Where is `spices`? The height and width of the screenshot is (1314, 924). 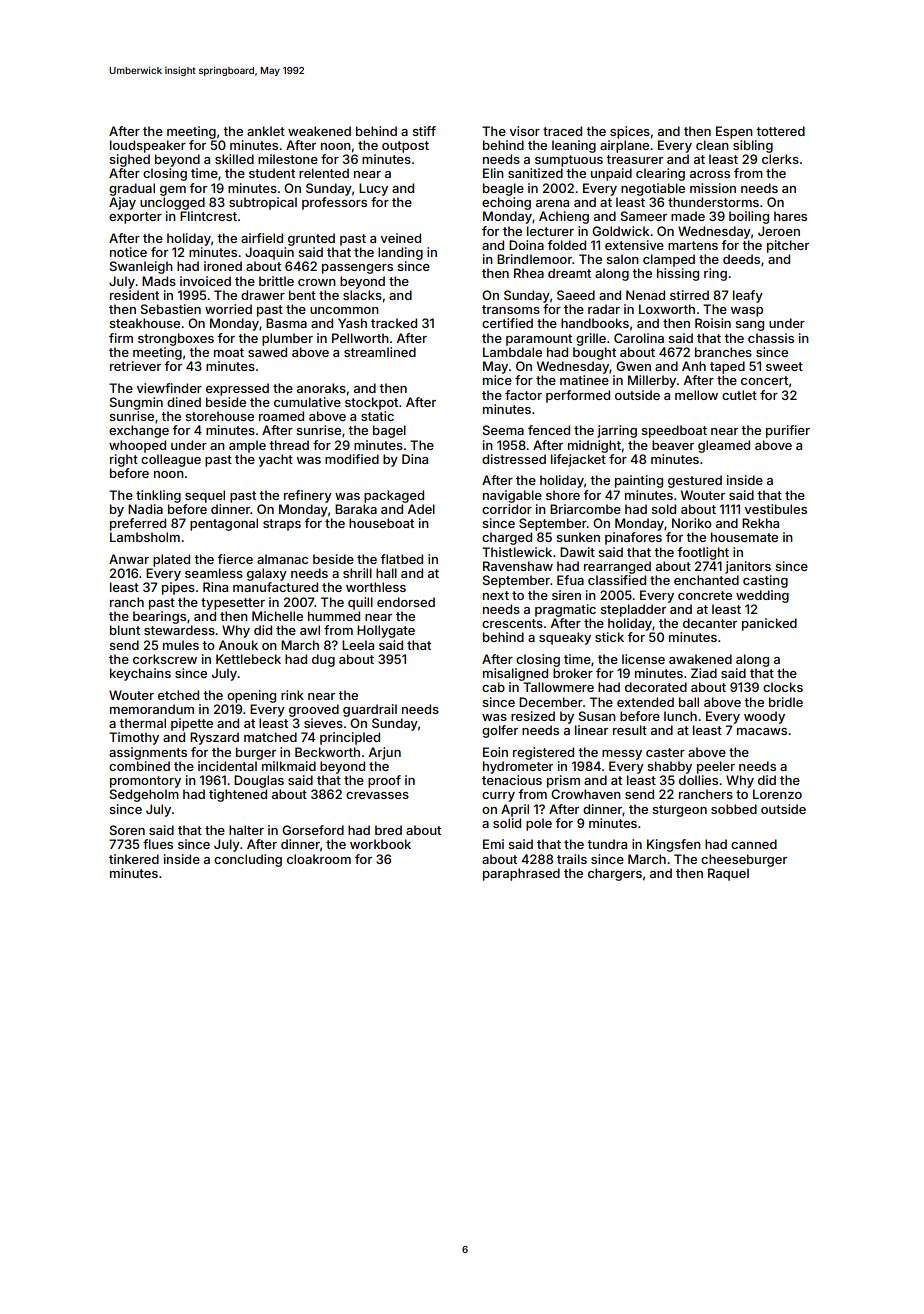 spices is located at coordinates (630, 132).
